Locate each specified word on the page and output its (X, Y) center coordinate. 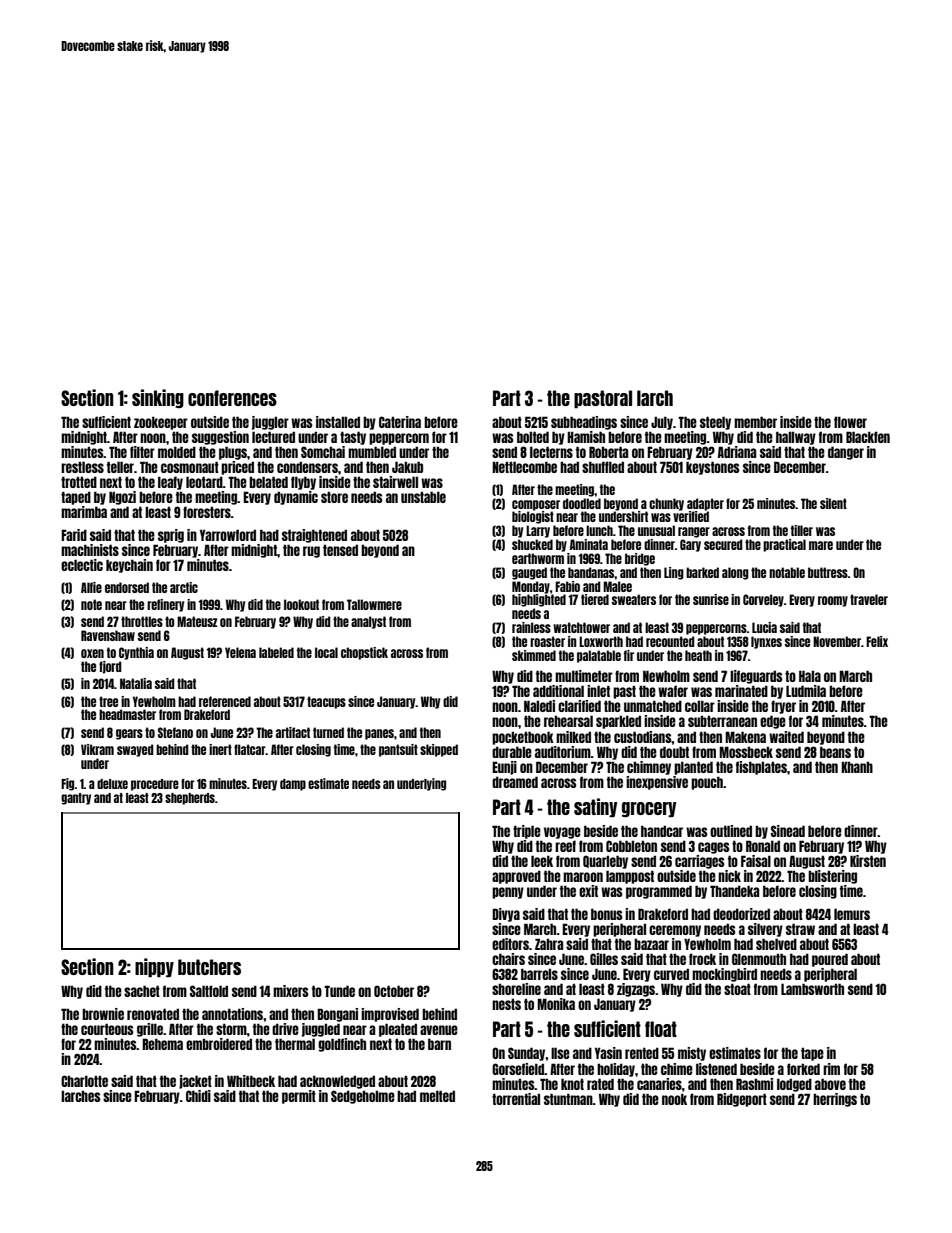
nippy (154, 967)
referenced (225, 701)
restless (82, 467)
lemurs (852, 914)
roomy (833, 601)
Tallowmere (374, 604)
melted (437, 1096)
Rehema (162, 1044)
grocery (649, 809)
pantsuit (398, 750)
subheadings (584, 423)
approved (516, 877)
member (755, 422)
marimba (84, 512)
